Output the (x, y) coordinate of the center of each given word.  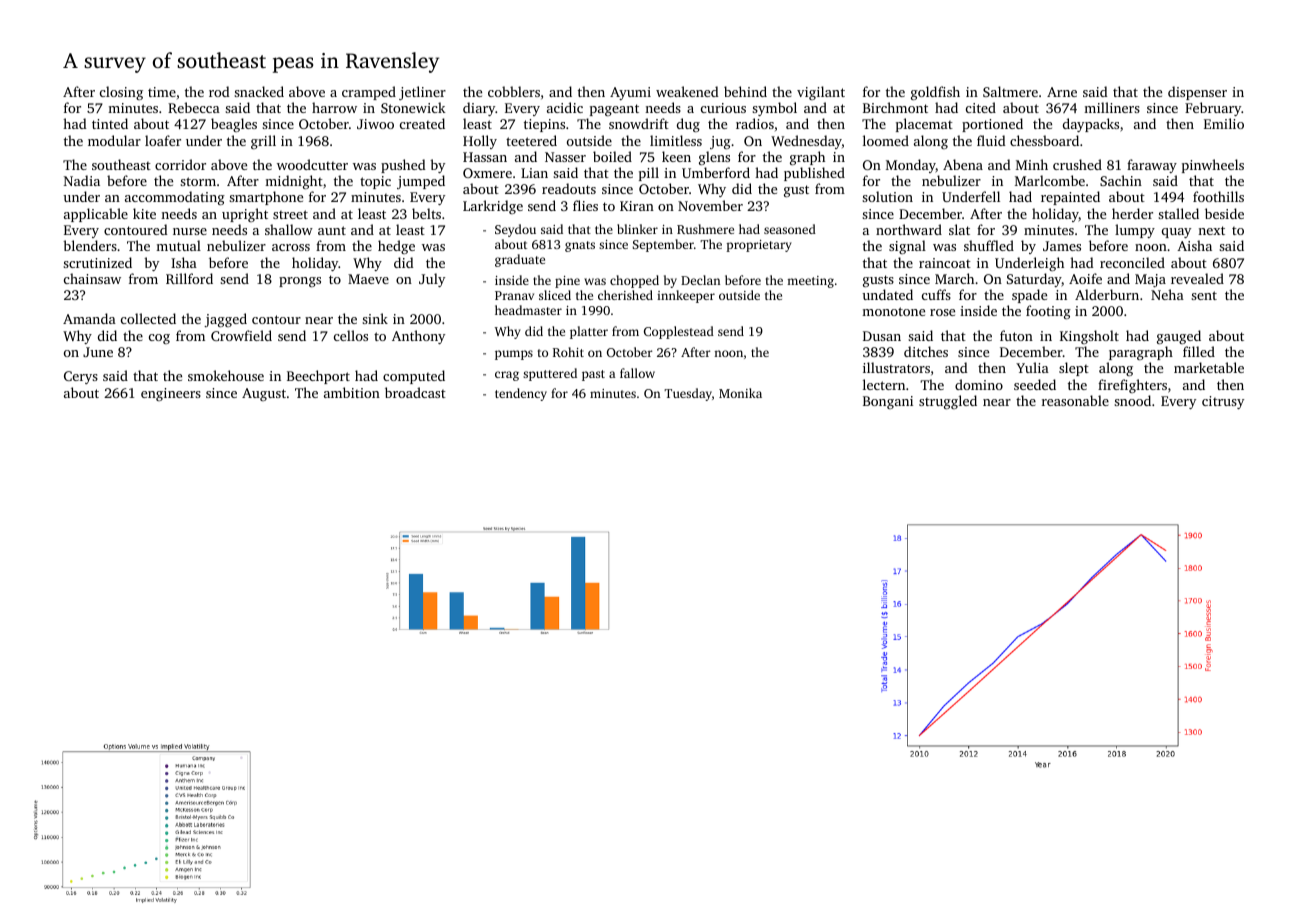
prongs (300, 282)
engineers (171, 394)
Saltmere (1010, 91)
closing (121, 93)
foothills (1218, 196)
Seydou (515, 230)
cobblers (514, 91)
